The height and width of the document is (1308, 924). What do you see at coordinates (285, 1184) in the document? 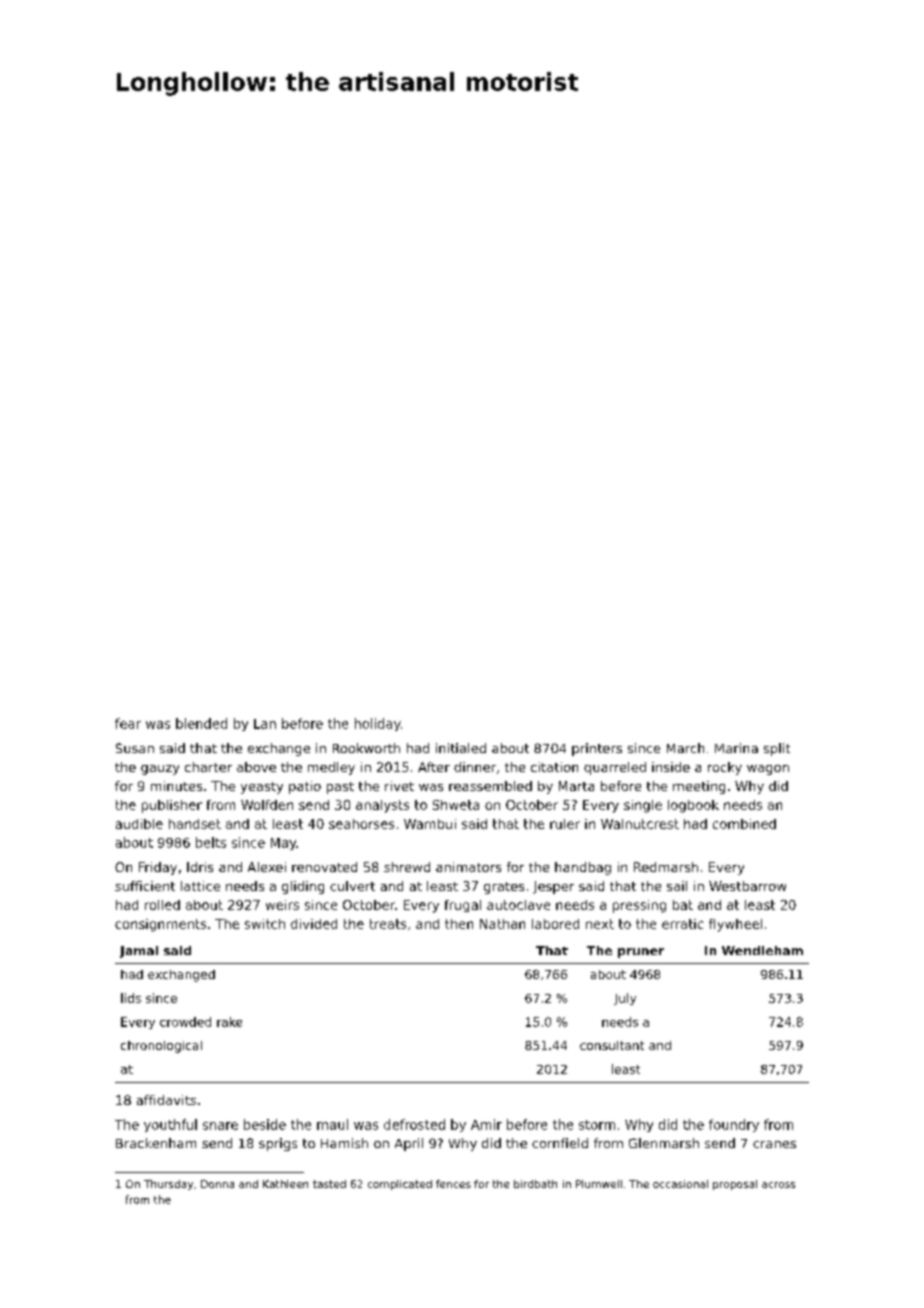
I see `Kathleen` at bounding box center [285, 1184].
